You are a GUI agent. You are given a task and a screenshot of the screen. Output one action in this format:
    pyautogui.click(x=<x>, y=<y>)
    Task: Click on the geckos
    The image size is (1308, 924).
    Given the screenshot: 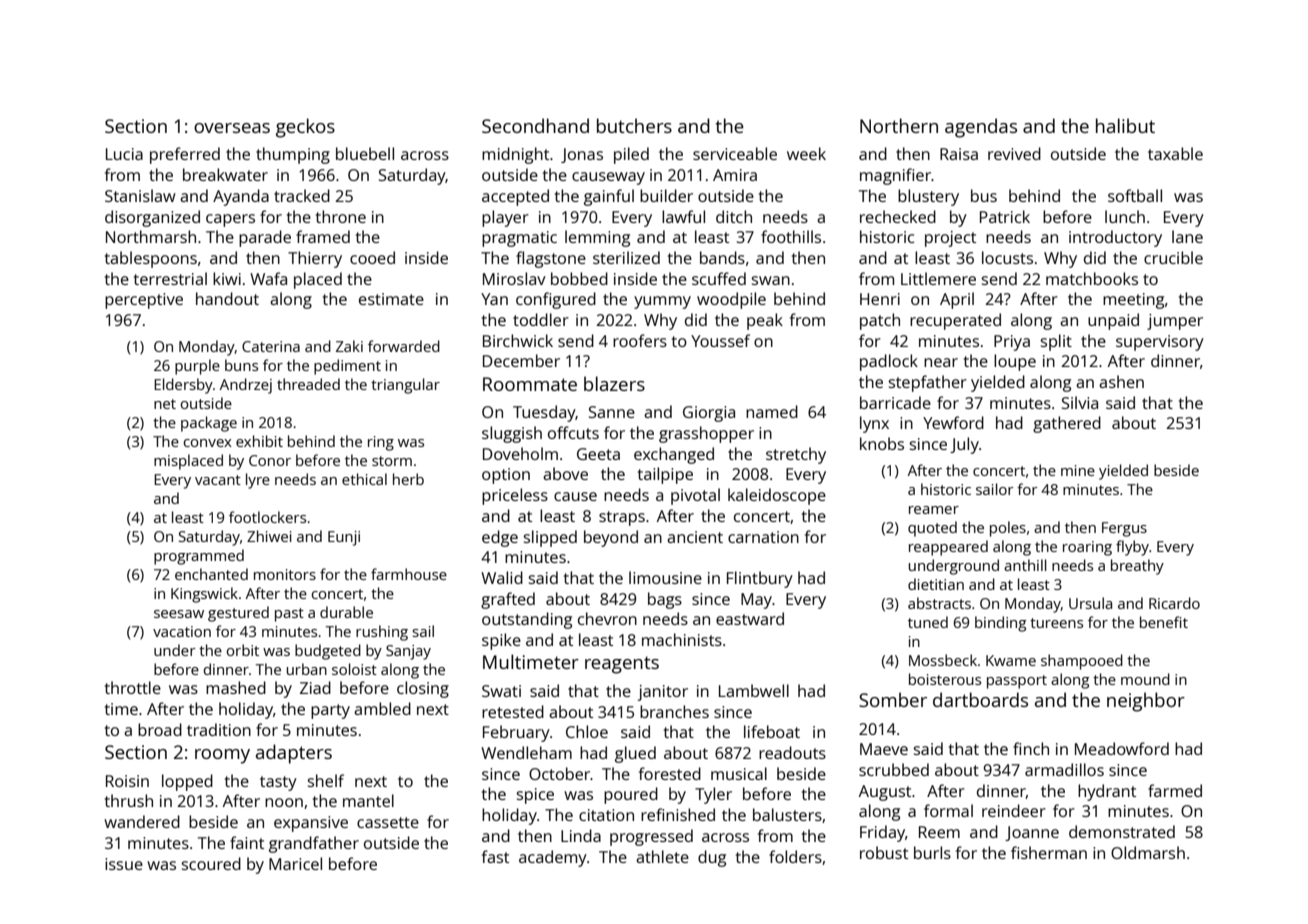 What is the action you would take?
    pyautogui.click(x=305, y=128)
